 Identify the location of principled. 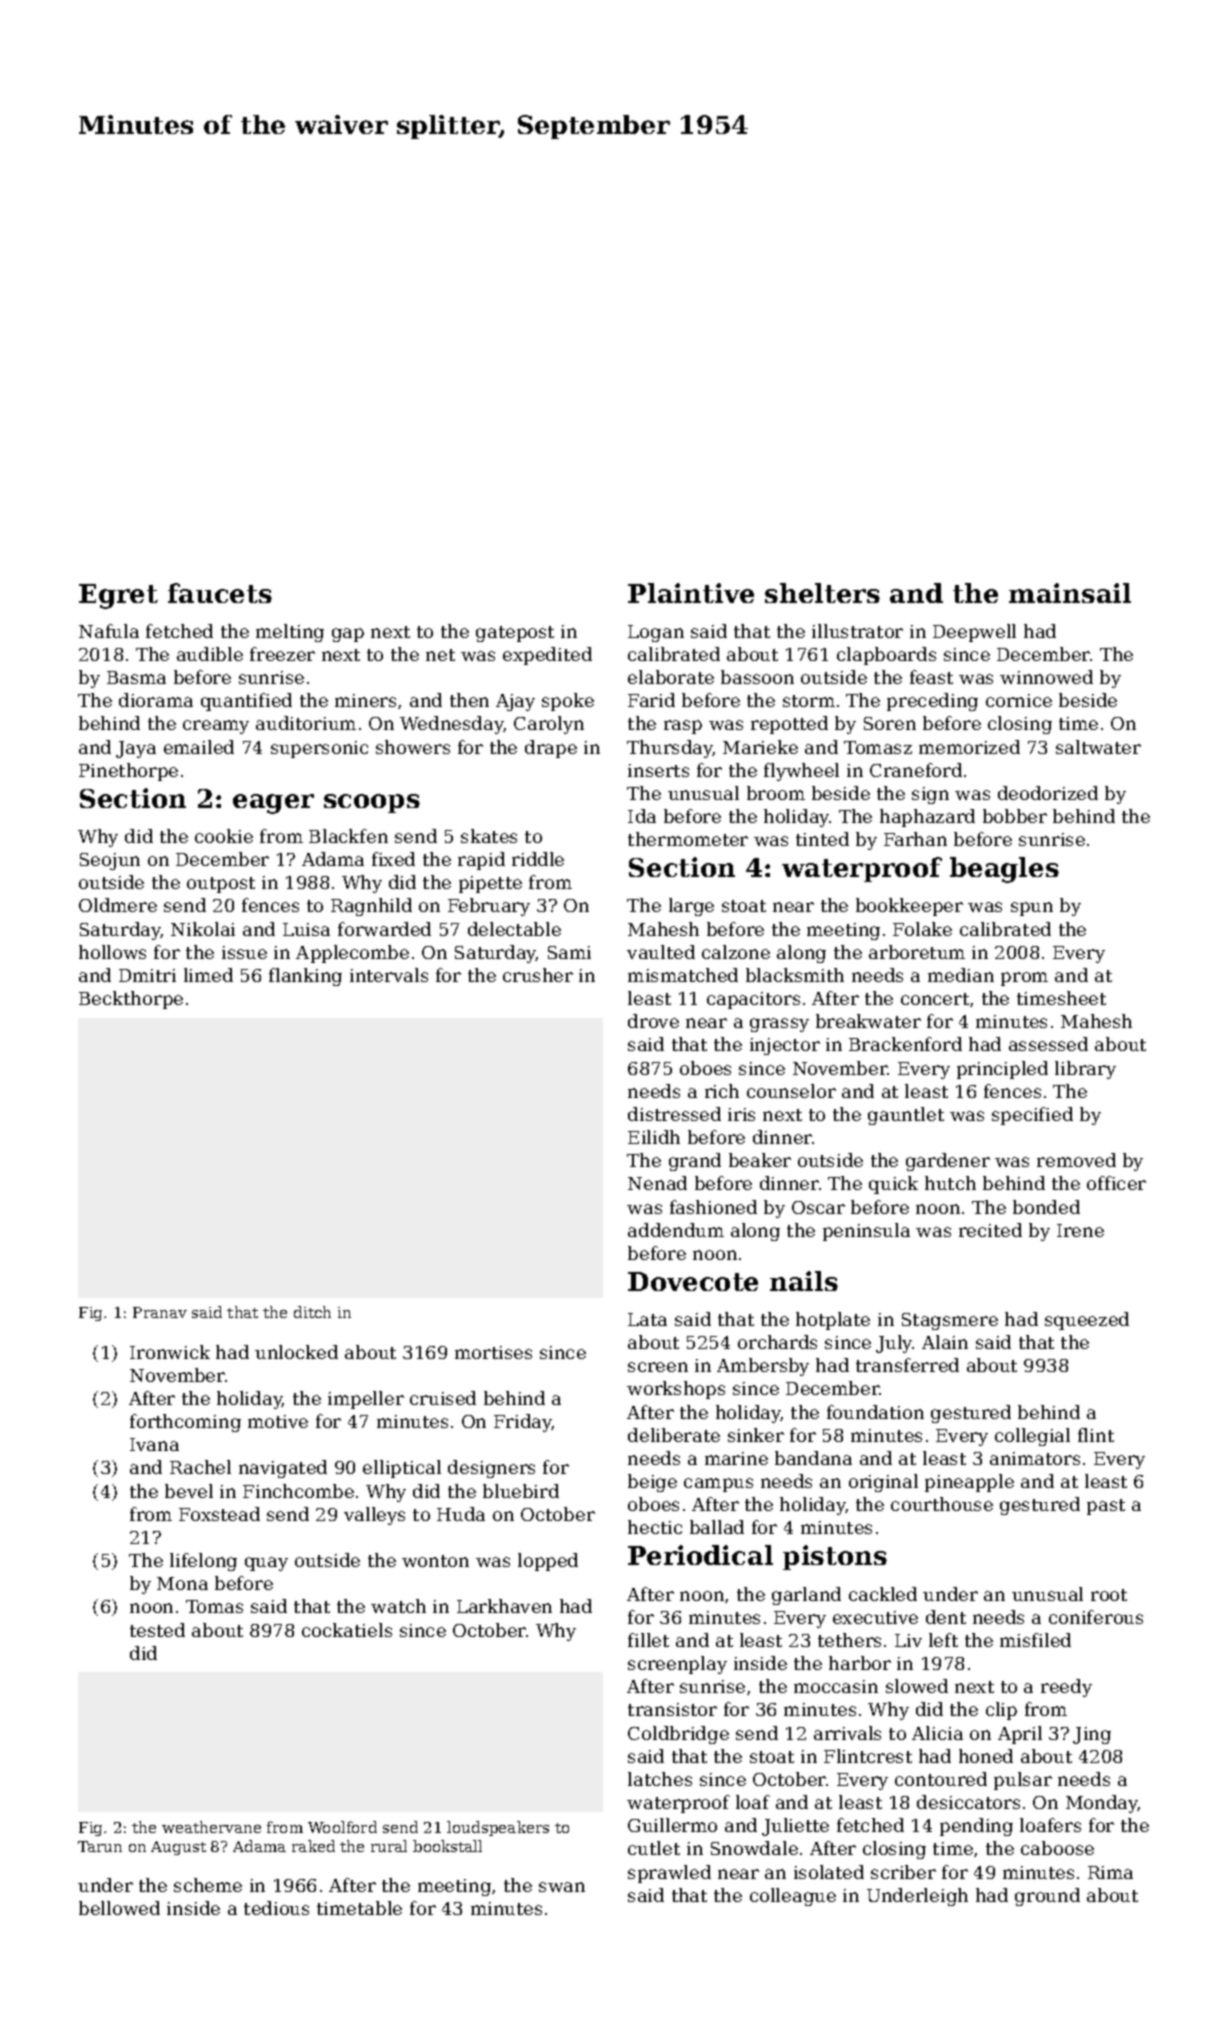
(1002, 1070).
